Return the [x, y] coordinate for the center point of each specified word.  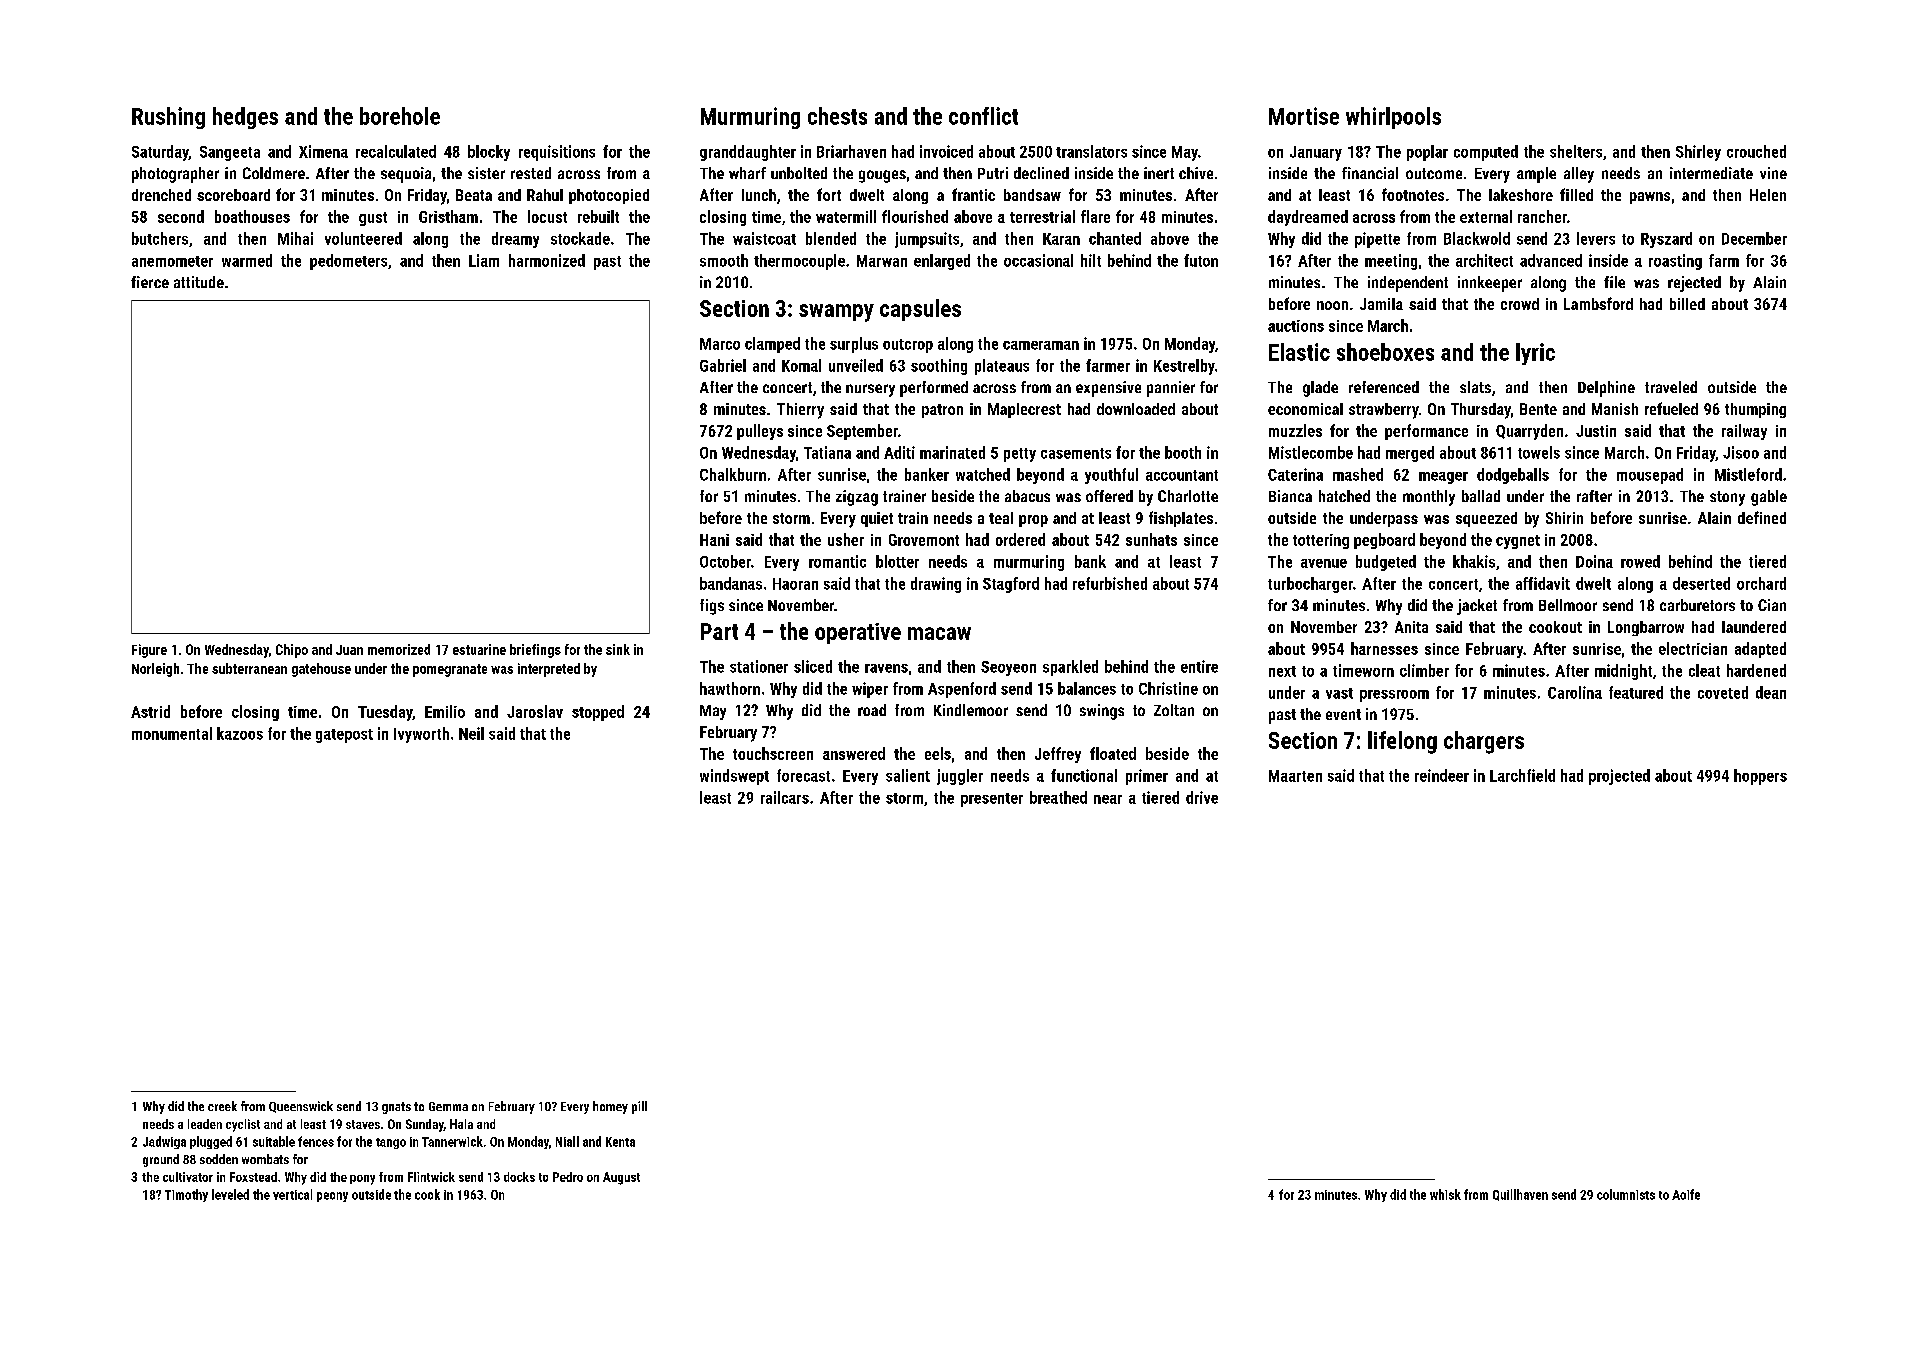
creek [222, 1106]
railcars [785, 797]
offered [1109, 496]
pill [639, 1107]
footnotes [1413, 194]
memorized [399, 649]
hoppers [1760, 777]
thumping [1755, 410]
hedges [245, 118]
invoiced [946, 151]
